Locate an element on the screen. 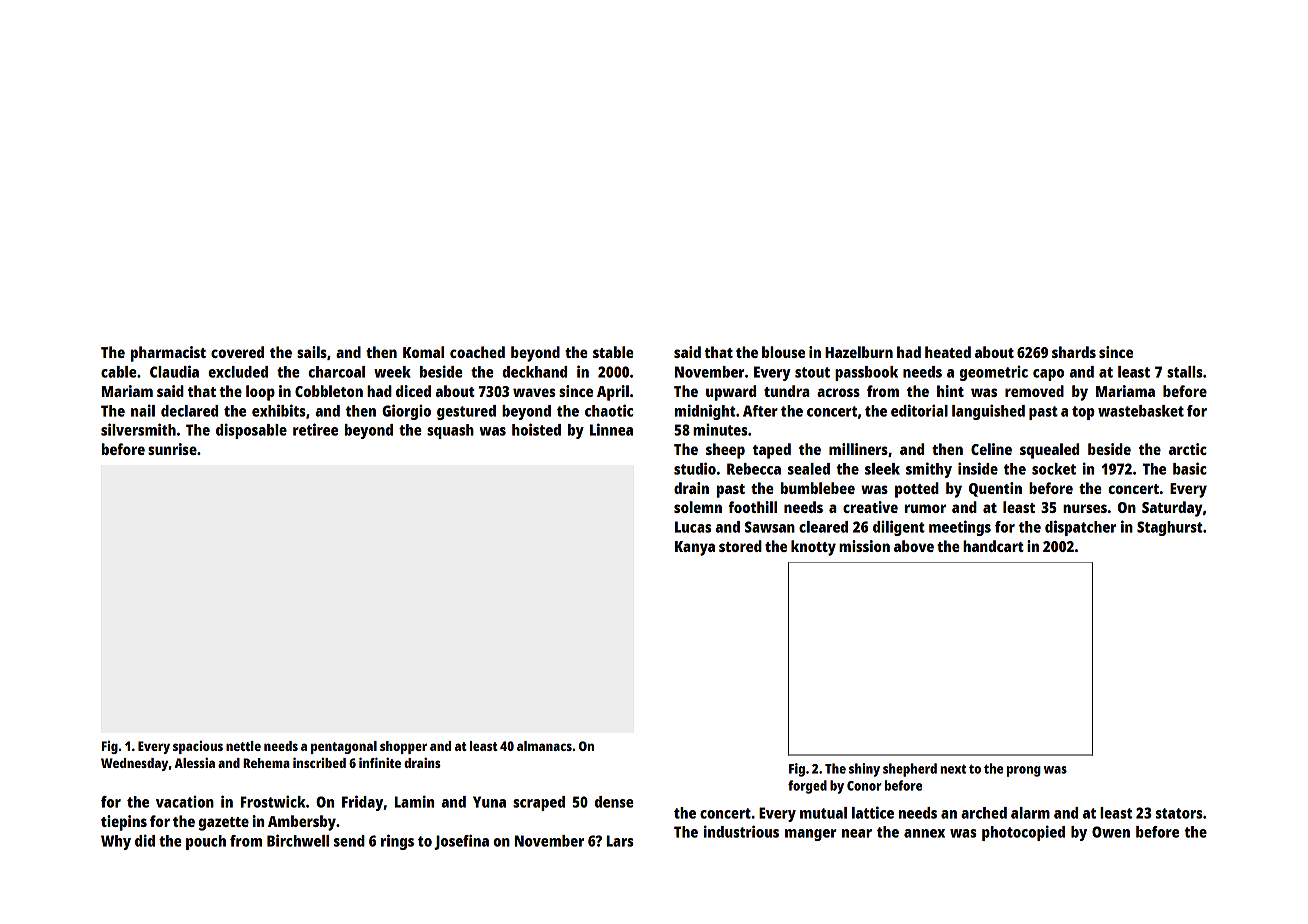 This screenshot has height=924, width=1308. handcart is located at coordinates (993, 546).
